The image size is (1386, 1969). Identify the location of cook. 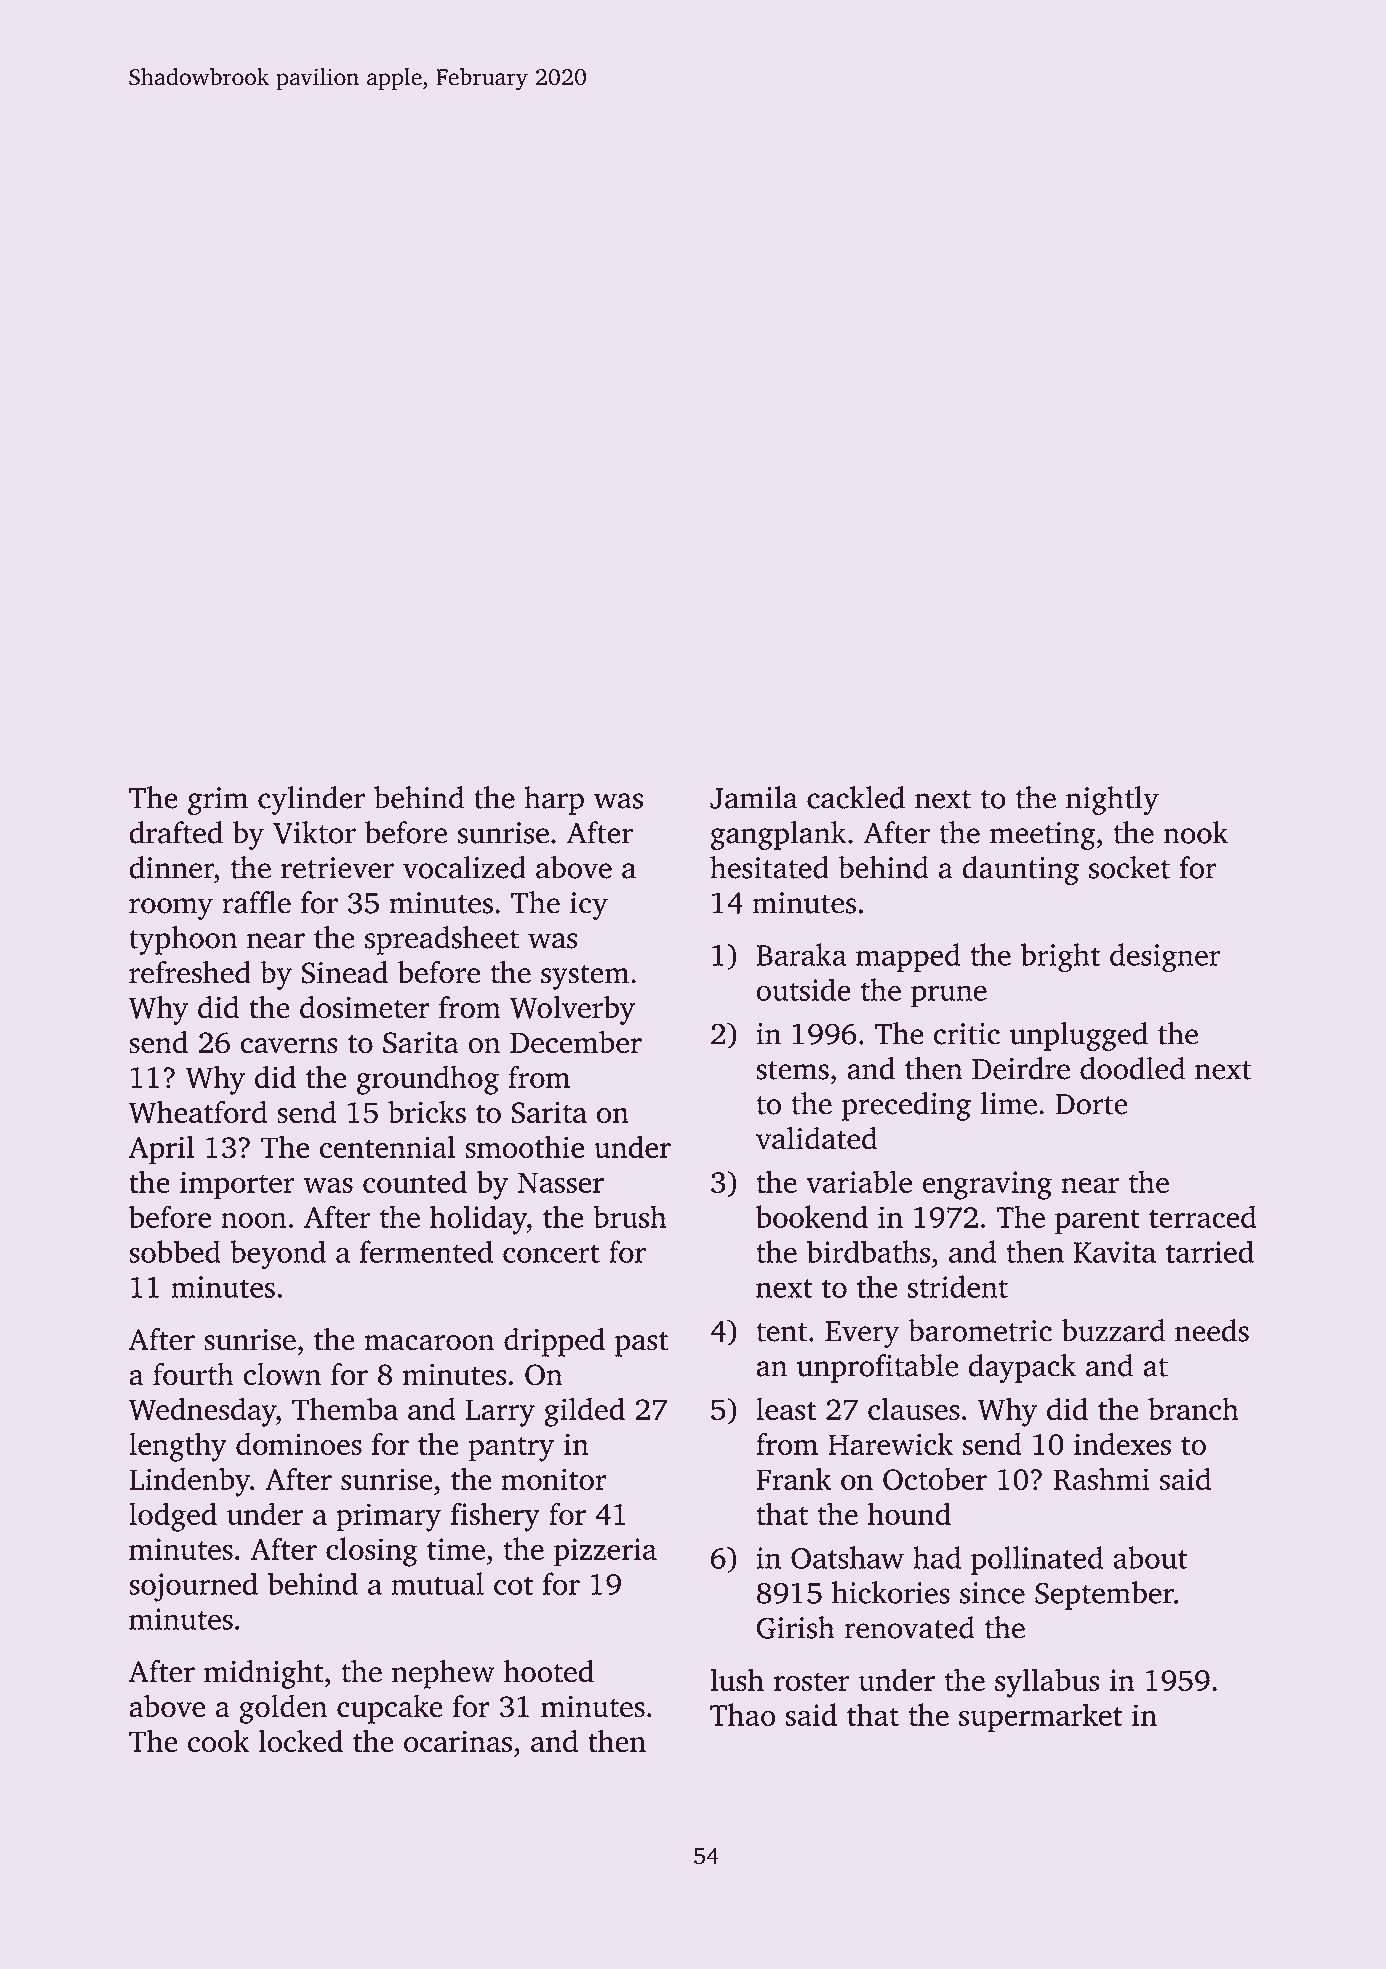
(218, 1741).
